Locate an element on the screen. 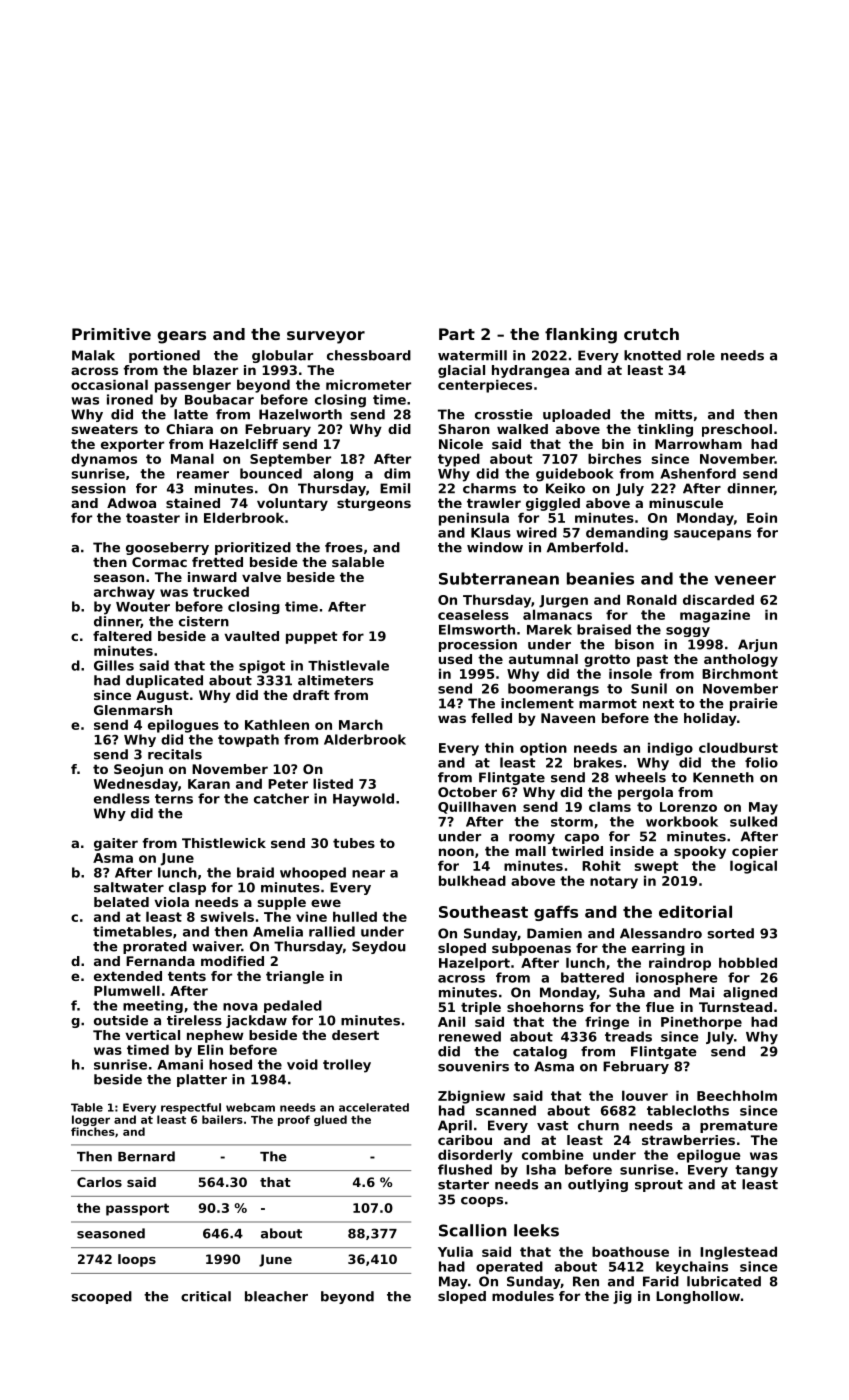 Image resolution: width=849 pixels, height=1400 pixels. crutch is located at coordinates (651, 334).
